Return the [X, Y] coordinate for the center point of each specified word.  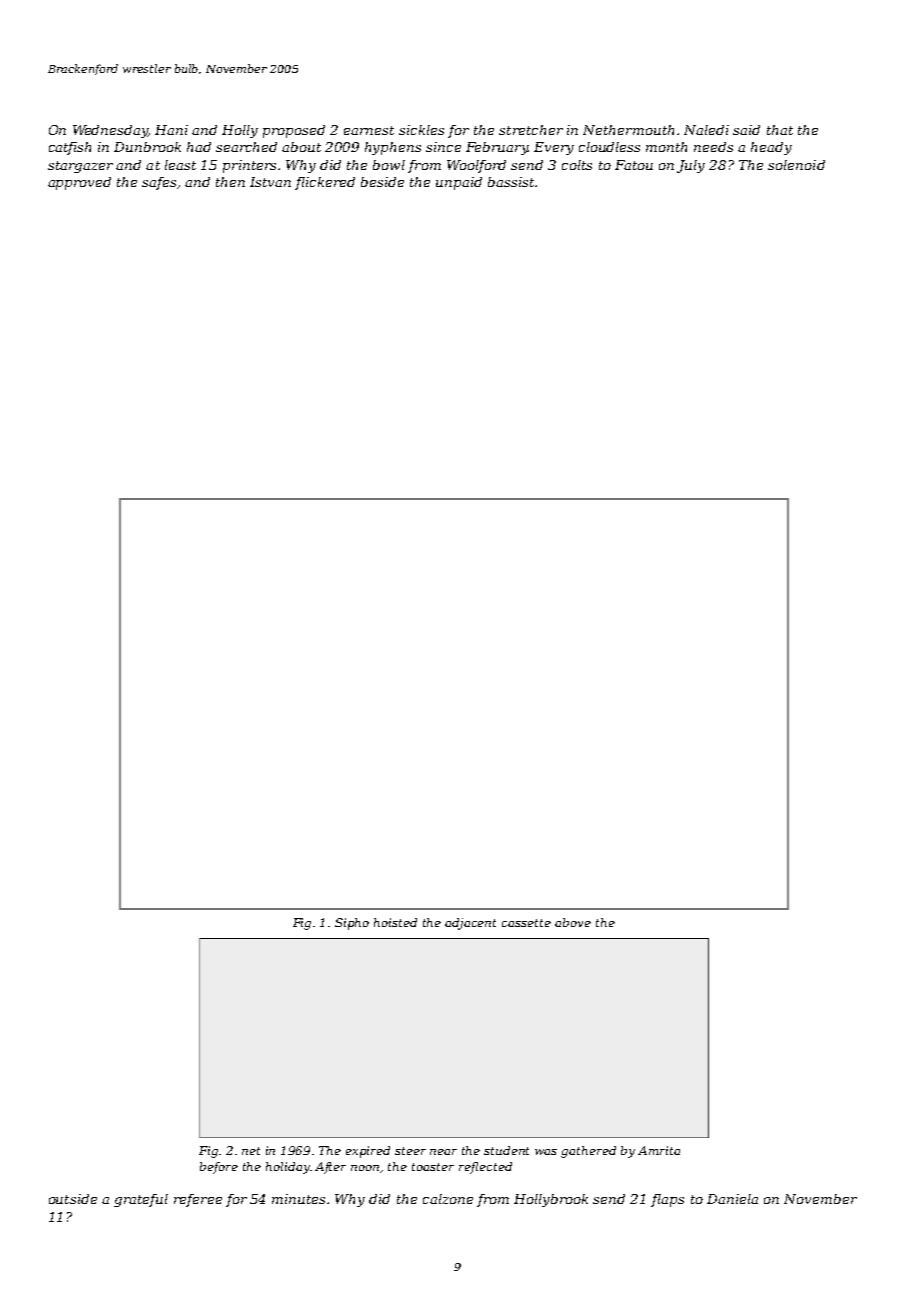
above [573, 922]
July [691, 166]
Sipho [352, 924]
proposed [294, 131]
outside [73, 1199]
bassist [511, 182]
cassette [526, 923]
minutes [298, 1199]
